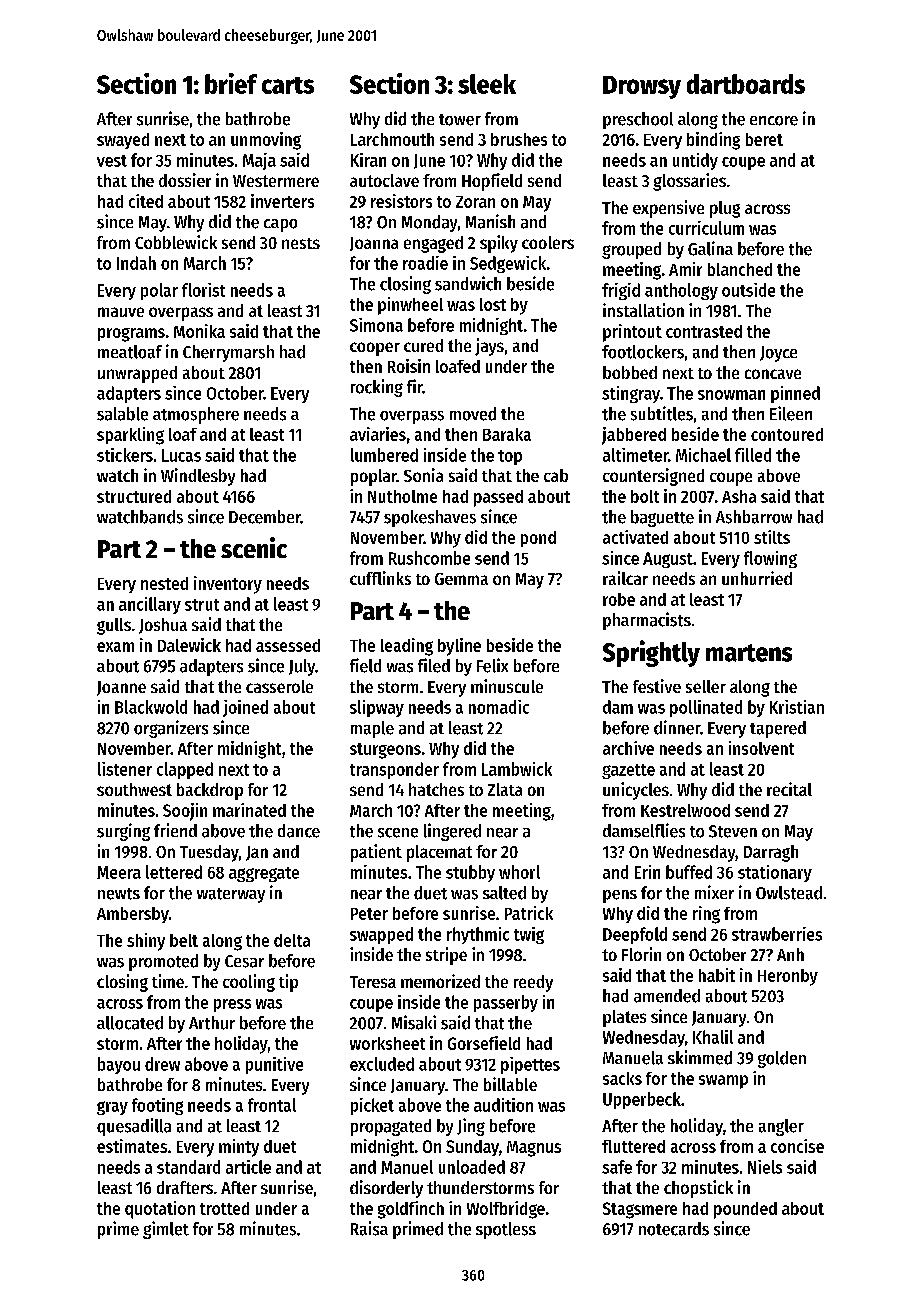 The image size is (924, 1308). What do you see at coordinates (198, 477) in the image?
I see `Windlesby` at bounding box center [198, 477].
